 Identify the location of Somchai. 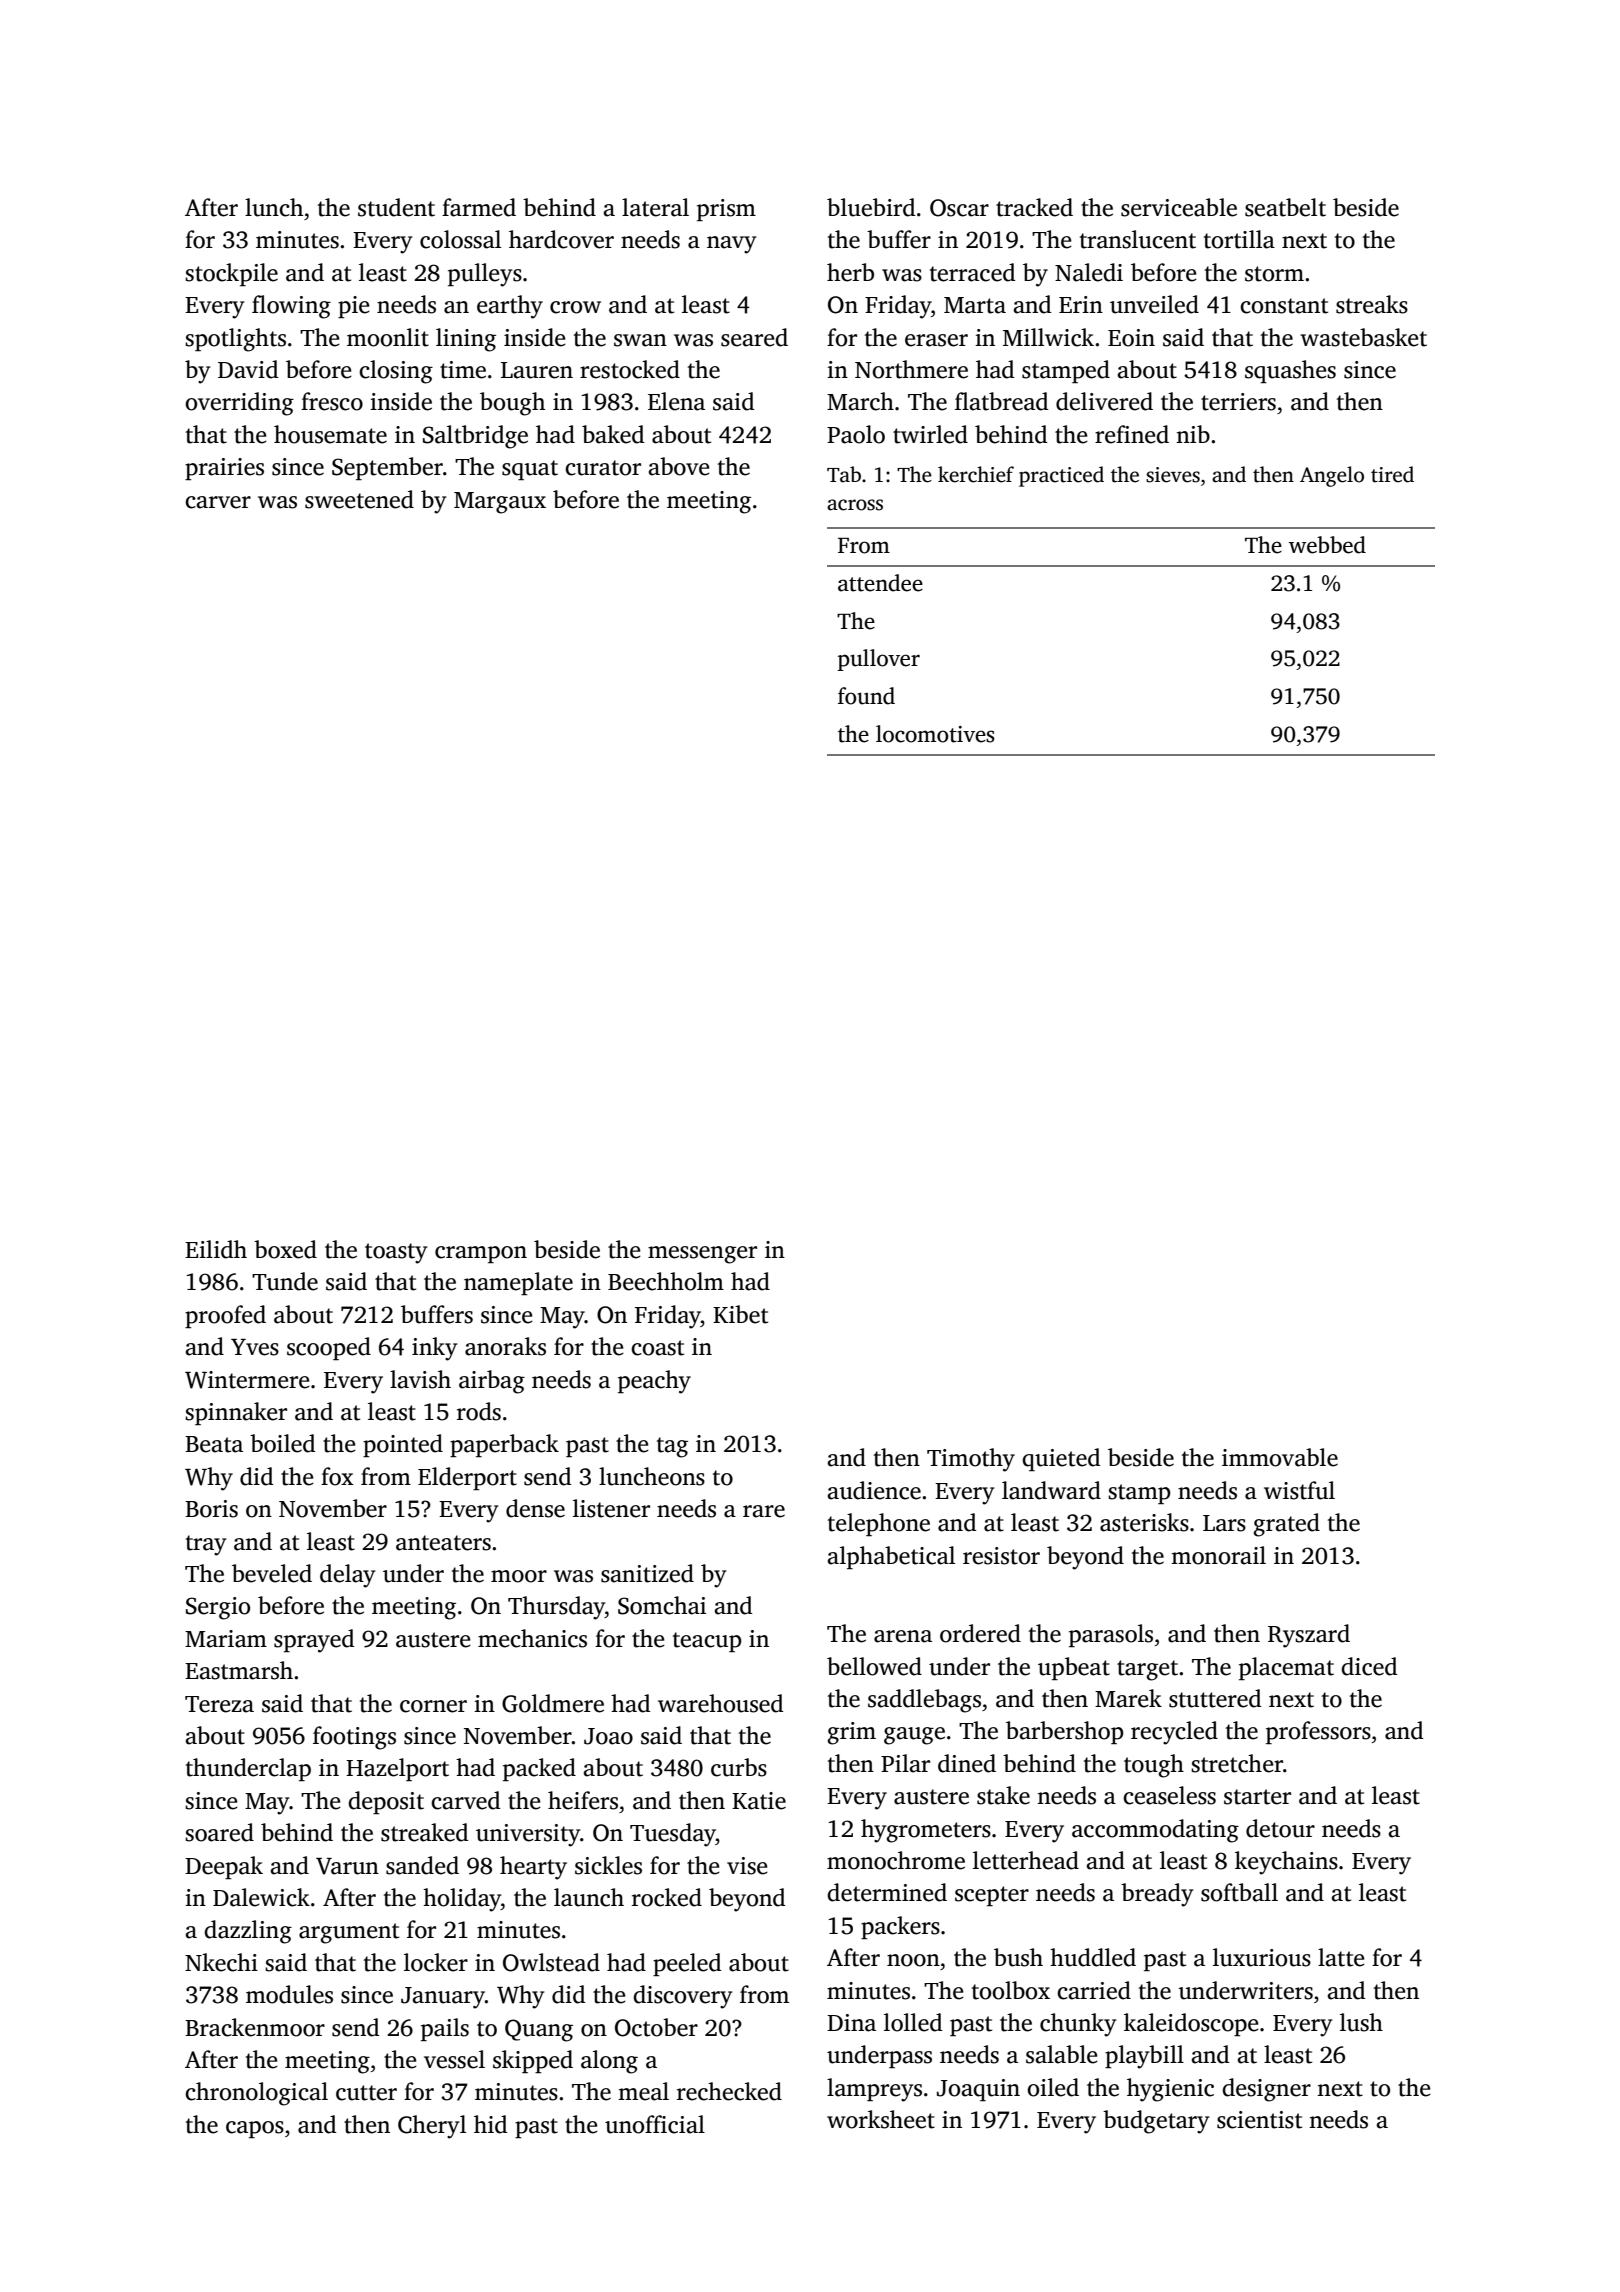
(662, 1605).
